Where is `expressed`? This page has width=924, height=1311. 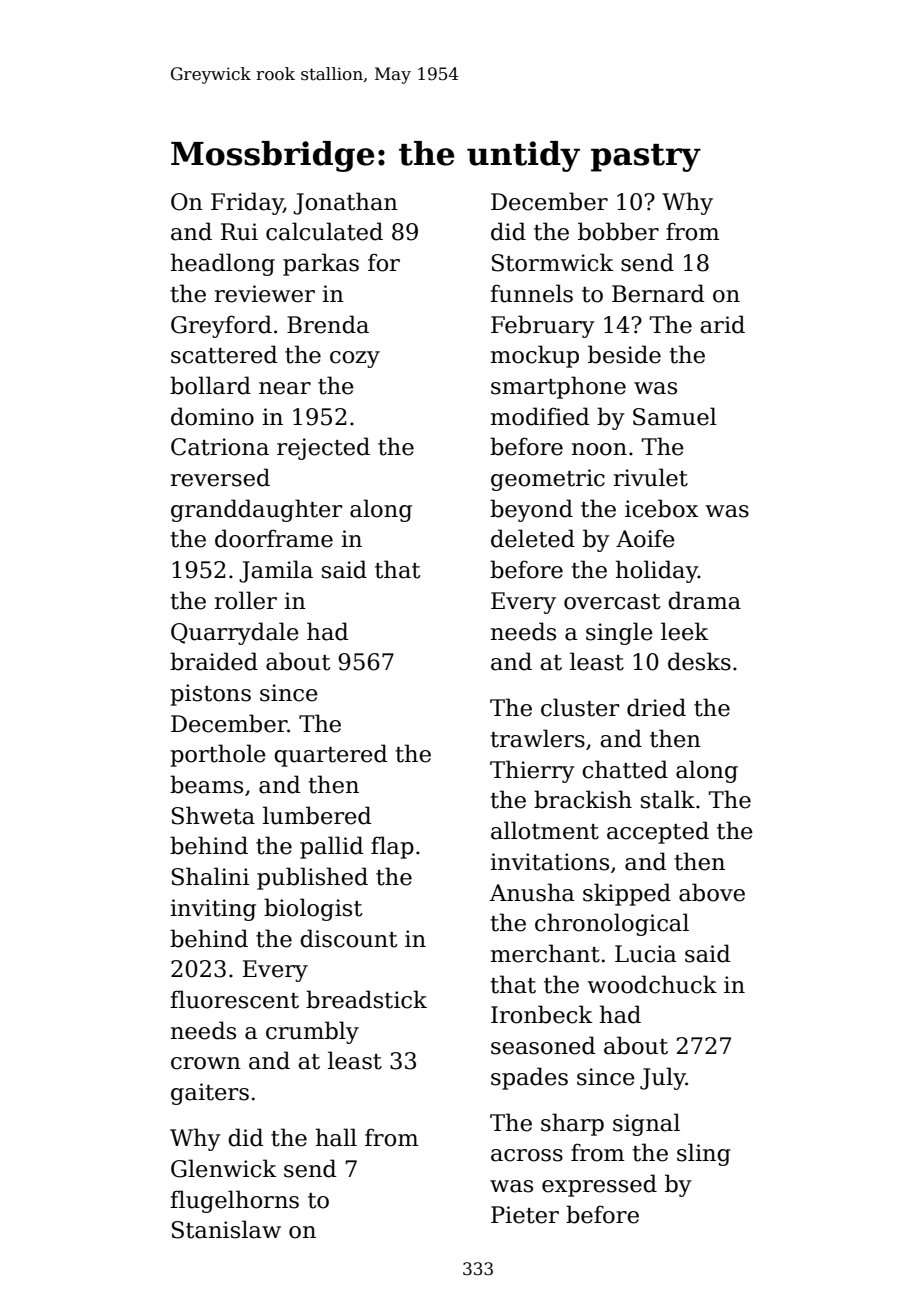 expressed is located at coordinates (599, 1185).
